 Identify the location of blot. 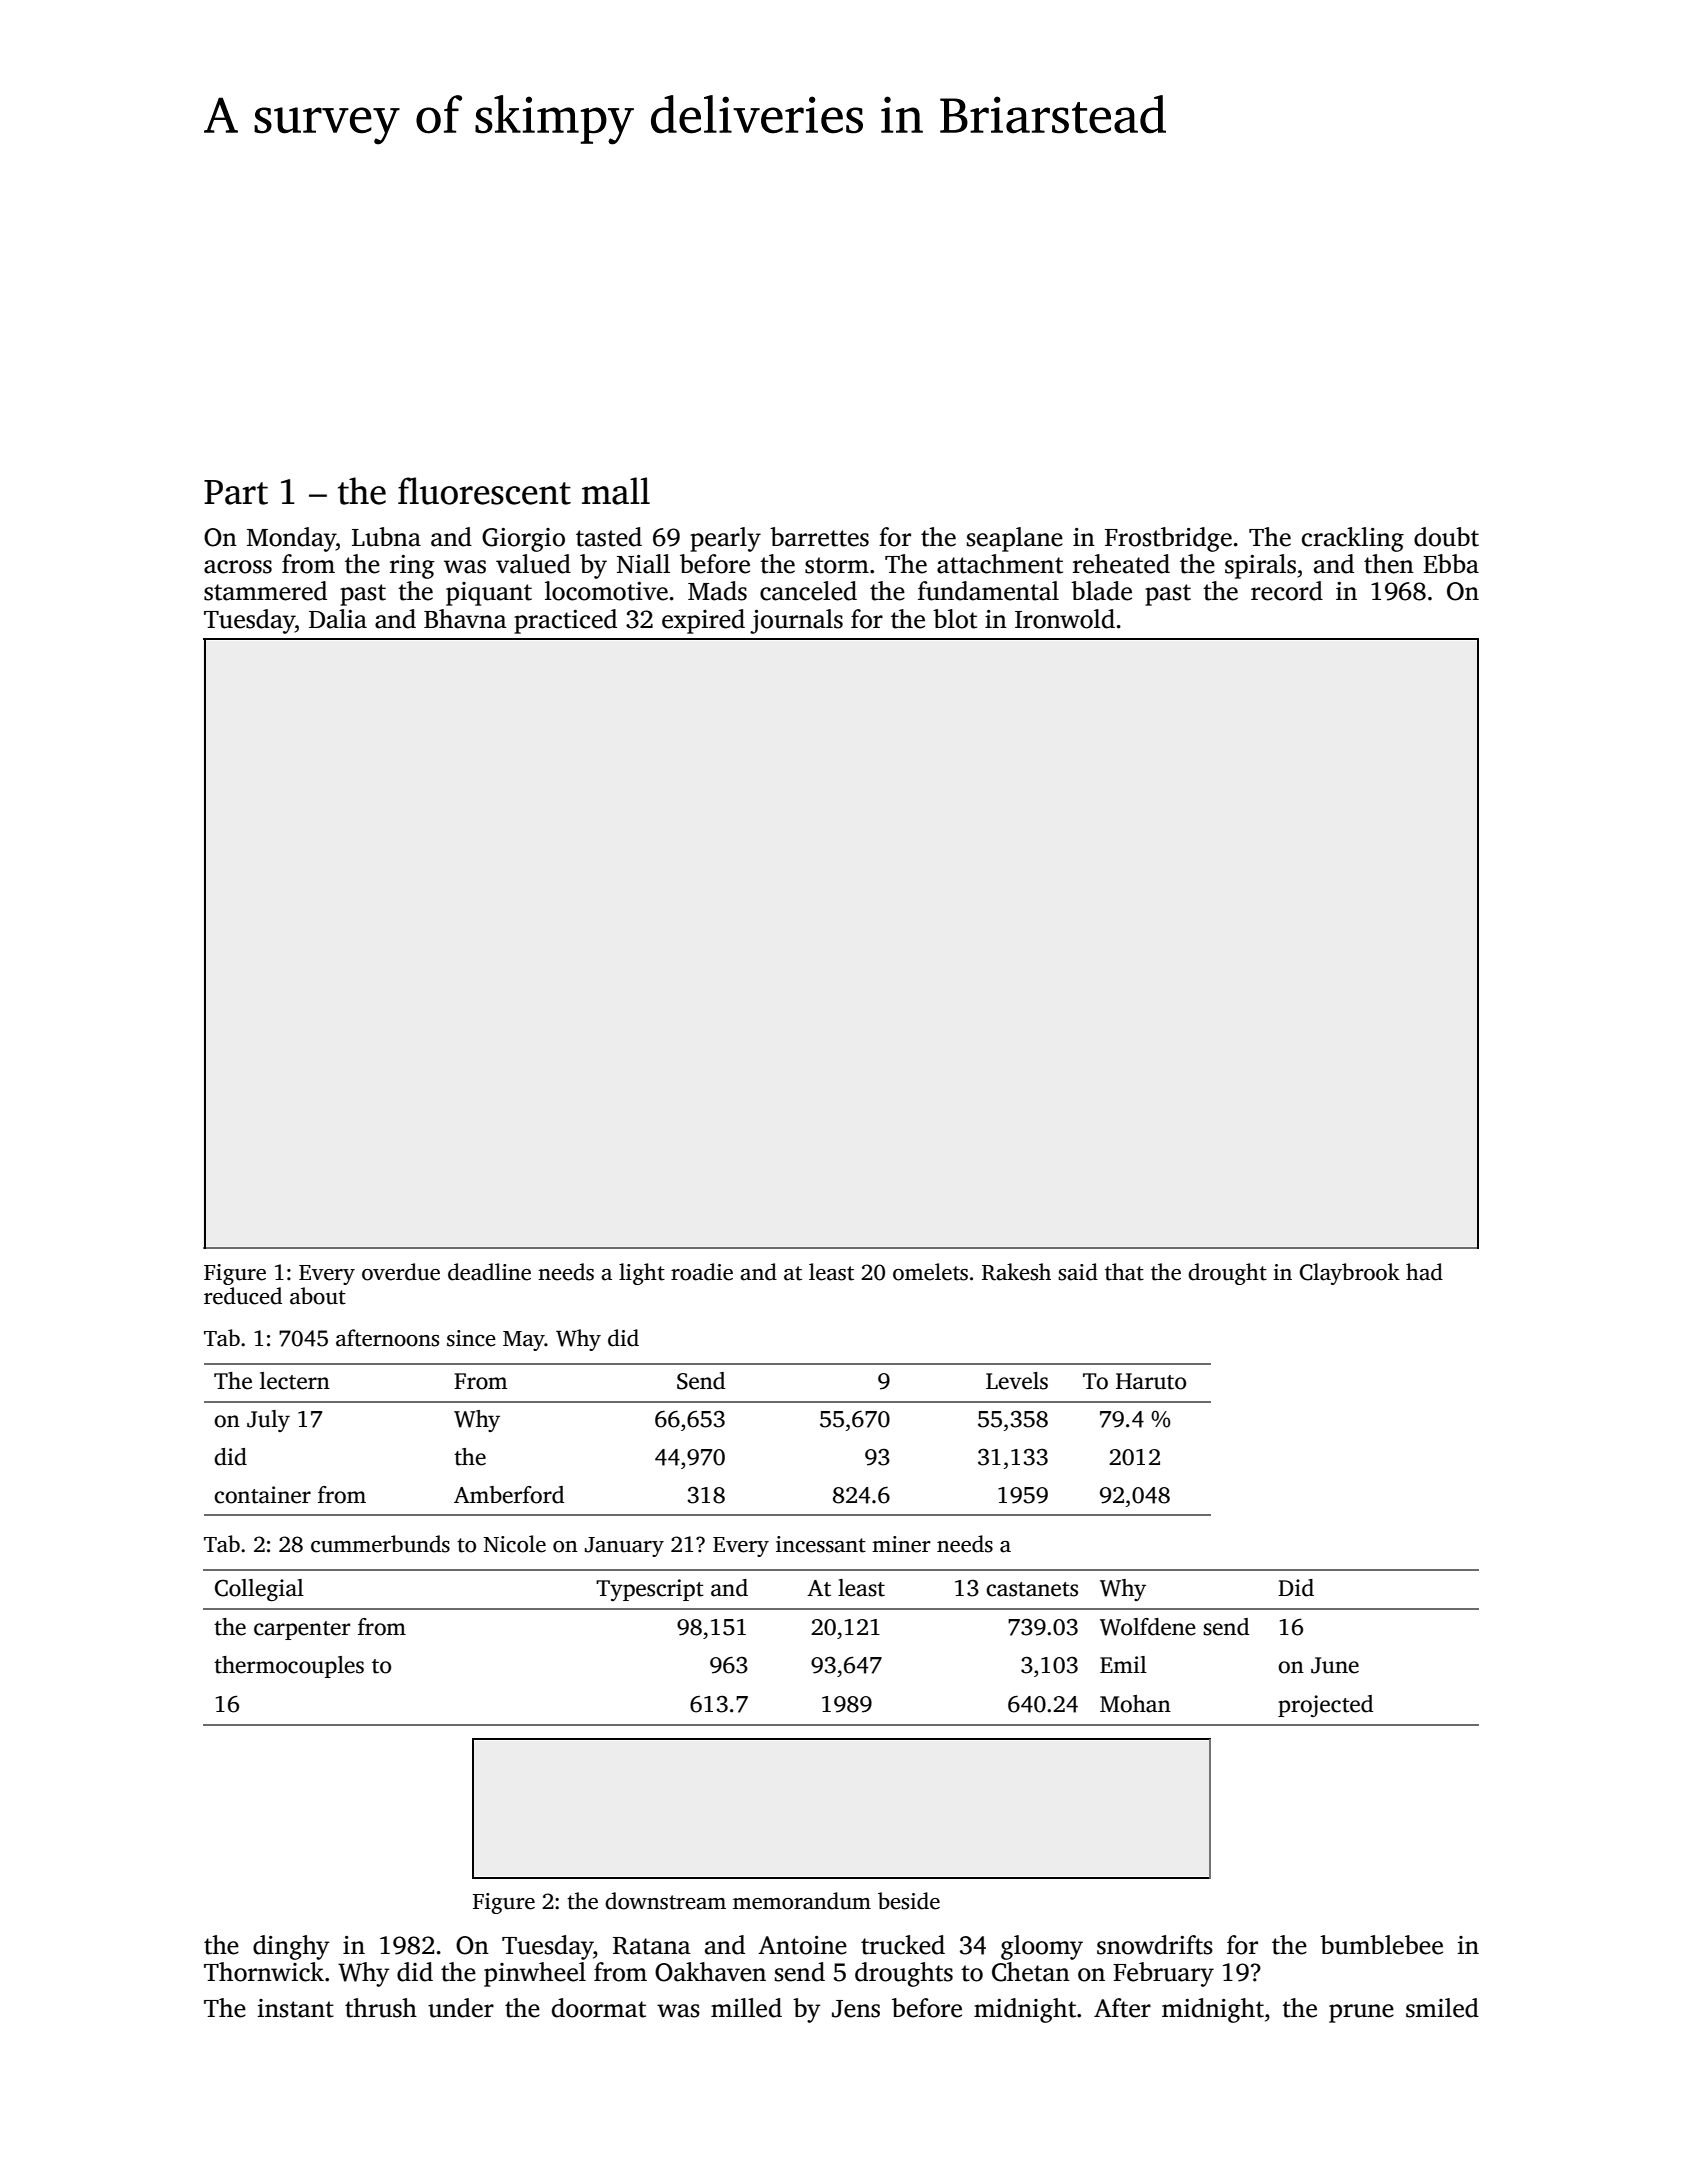
(955, 619).
